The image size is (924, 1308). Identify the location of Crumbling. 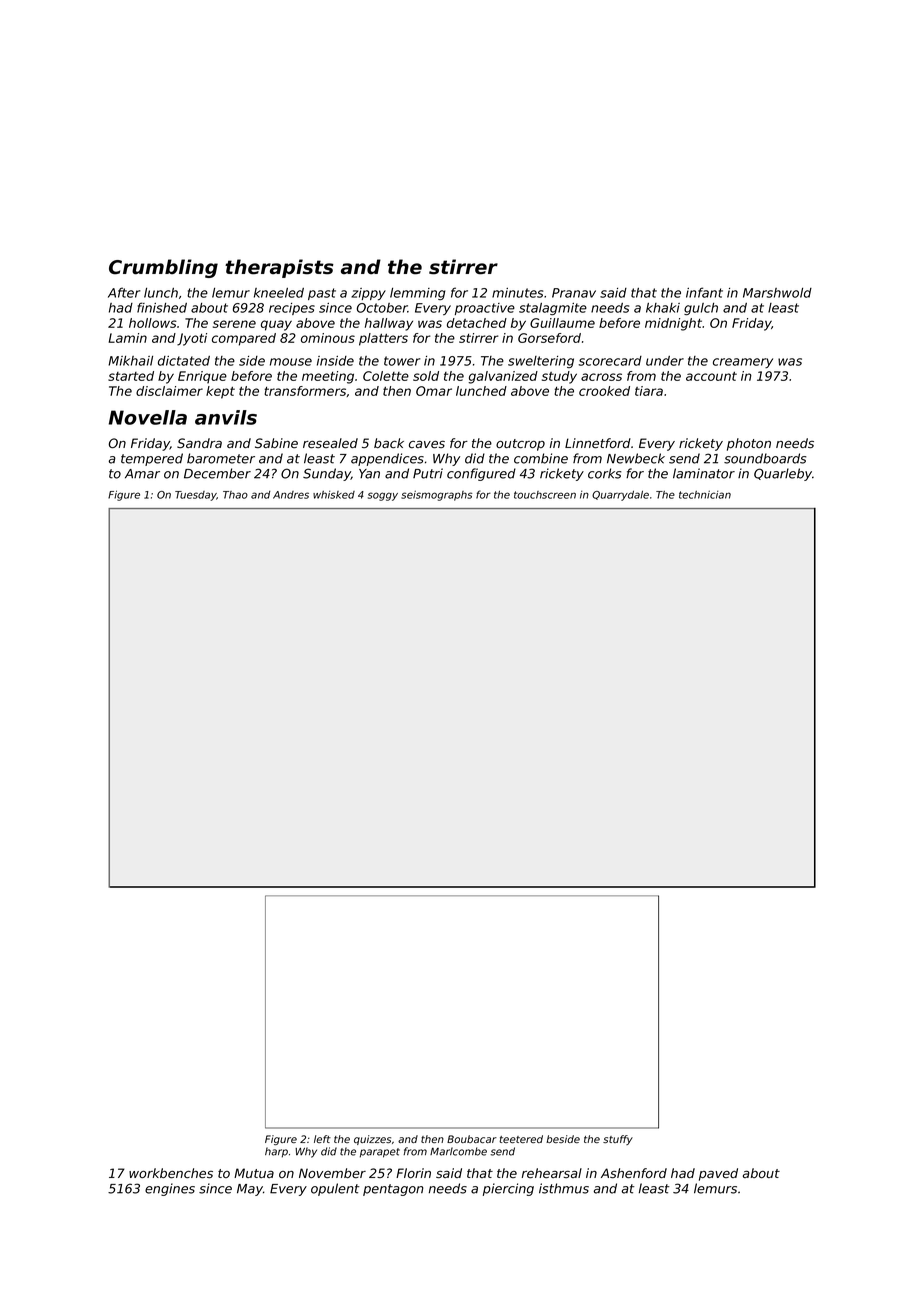
(163, 268).
